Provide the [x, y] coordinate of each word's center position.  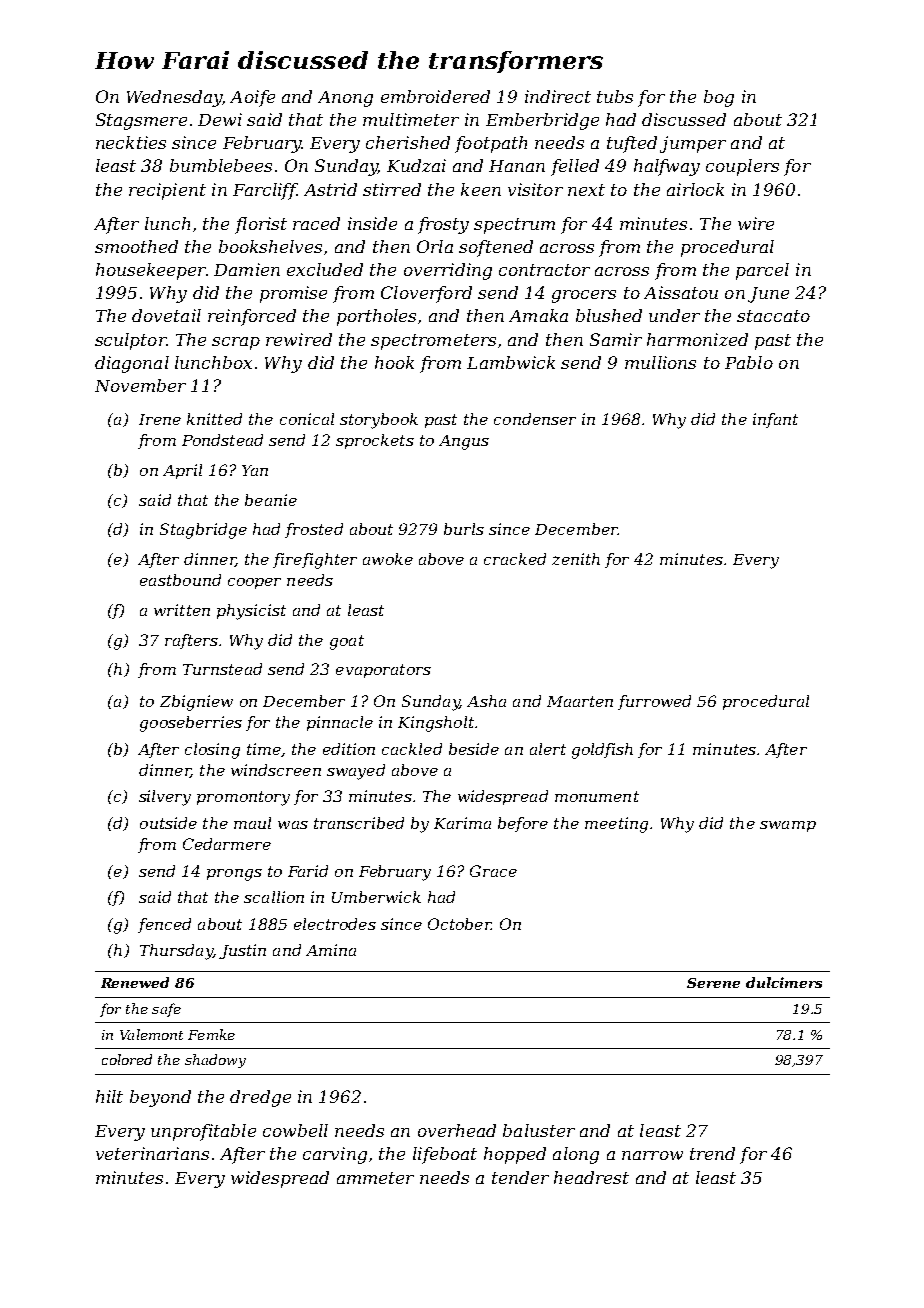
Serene [713, 983]
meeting [616, 825]
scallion [274, 897]
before [523, 824]
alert [548, 749]
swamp [788, 826]
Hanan [517, 166]
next [586, 190]
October [459, 924]
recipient [167, 191]
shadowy [215, 1061]
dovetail [166, 315]
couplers [742, 167]
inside [372, 223]
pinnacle [340, 723]
